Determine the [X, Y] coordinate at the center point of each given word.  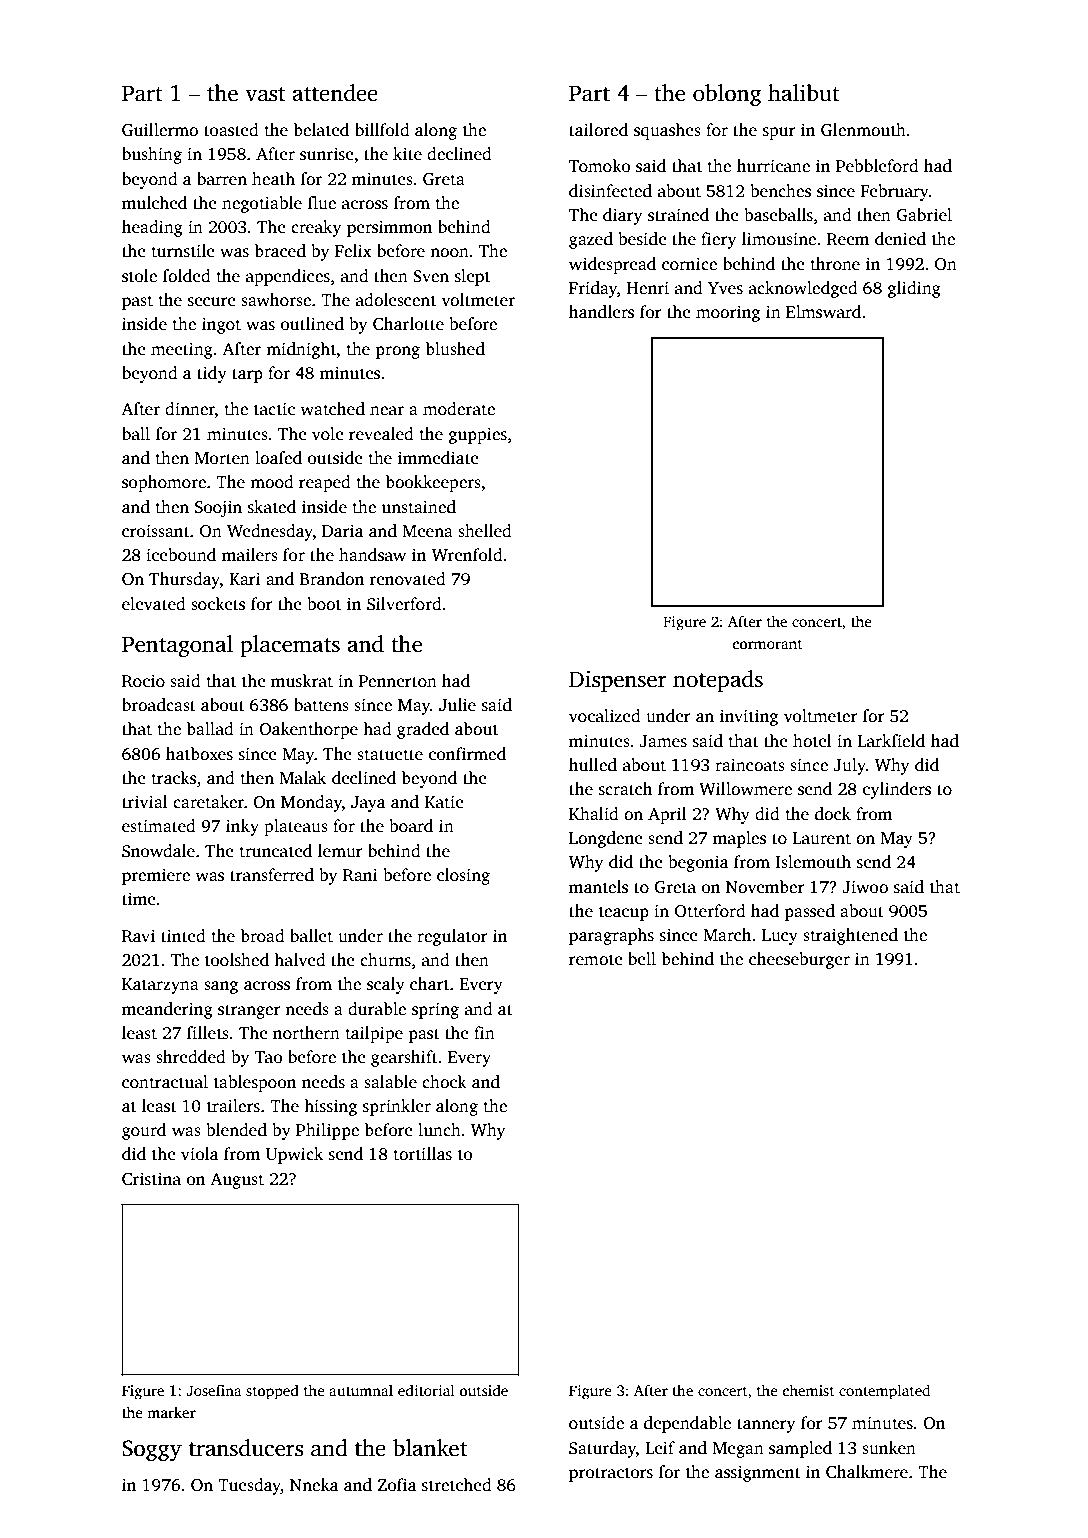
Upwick [294, 1155]
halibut [804, 93]
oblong [727, 95]
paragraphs [611, 936]
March [727, 935]
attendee [335, 93]
